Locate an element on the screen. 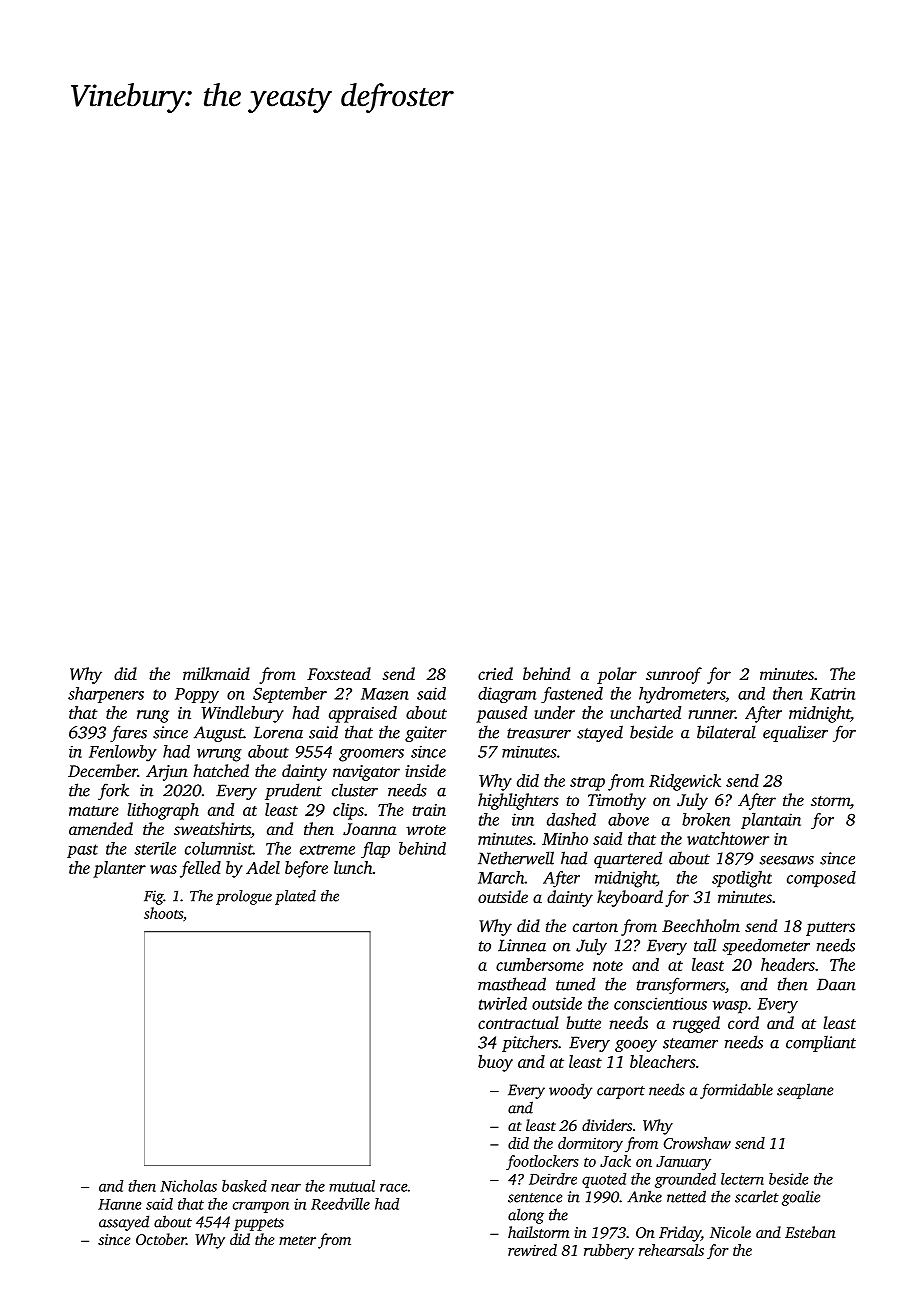  Daan is located at coordinates (836, 984).
